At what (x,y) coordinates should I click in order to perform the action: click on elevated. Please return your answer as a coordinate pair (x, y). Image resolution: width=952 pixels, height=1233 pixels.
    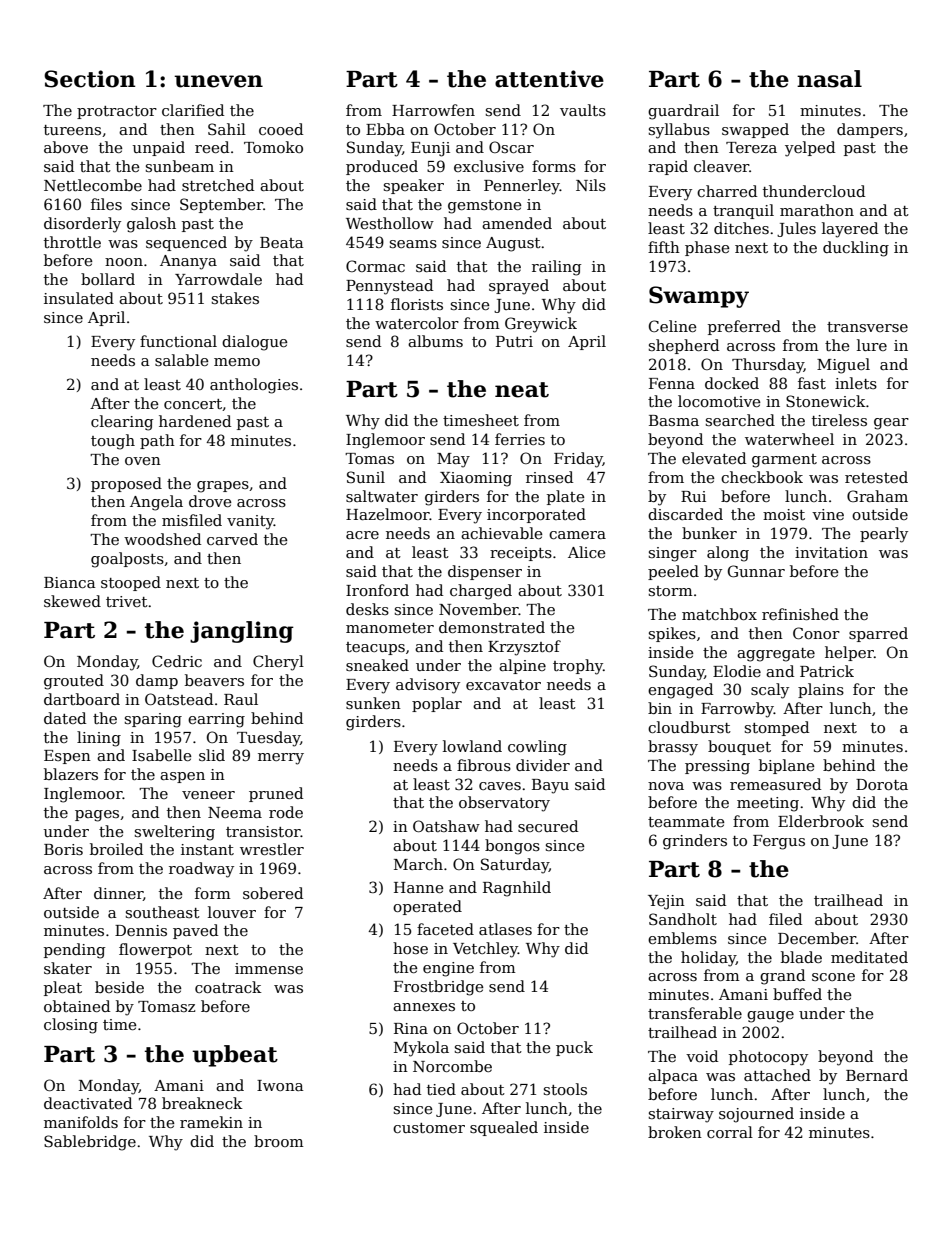
    Looking at the image, I should click on (714, 458).
